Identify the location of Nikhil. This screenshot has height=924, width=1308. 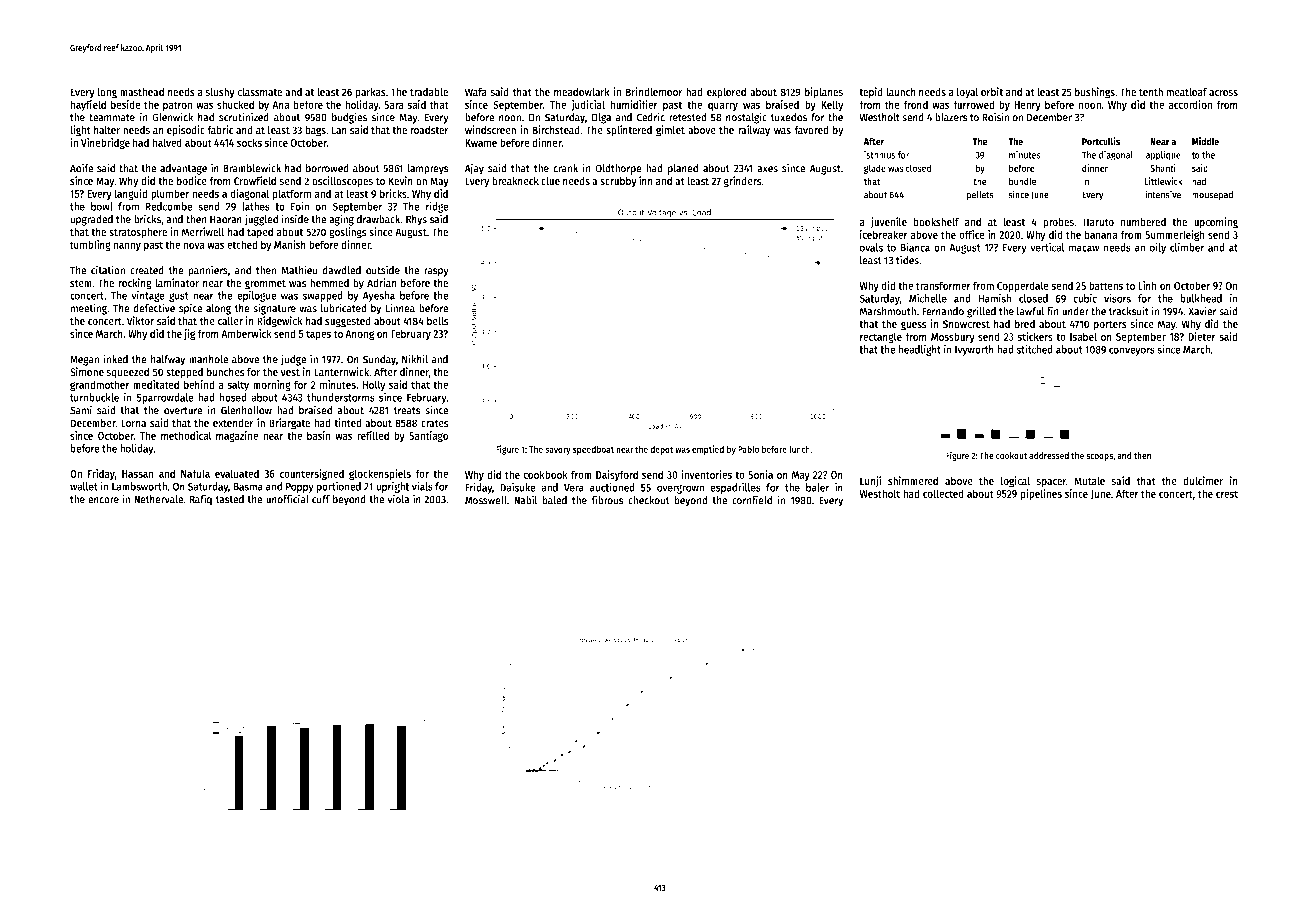
(415, 359).
